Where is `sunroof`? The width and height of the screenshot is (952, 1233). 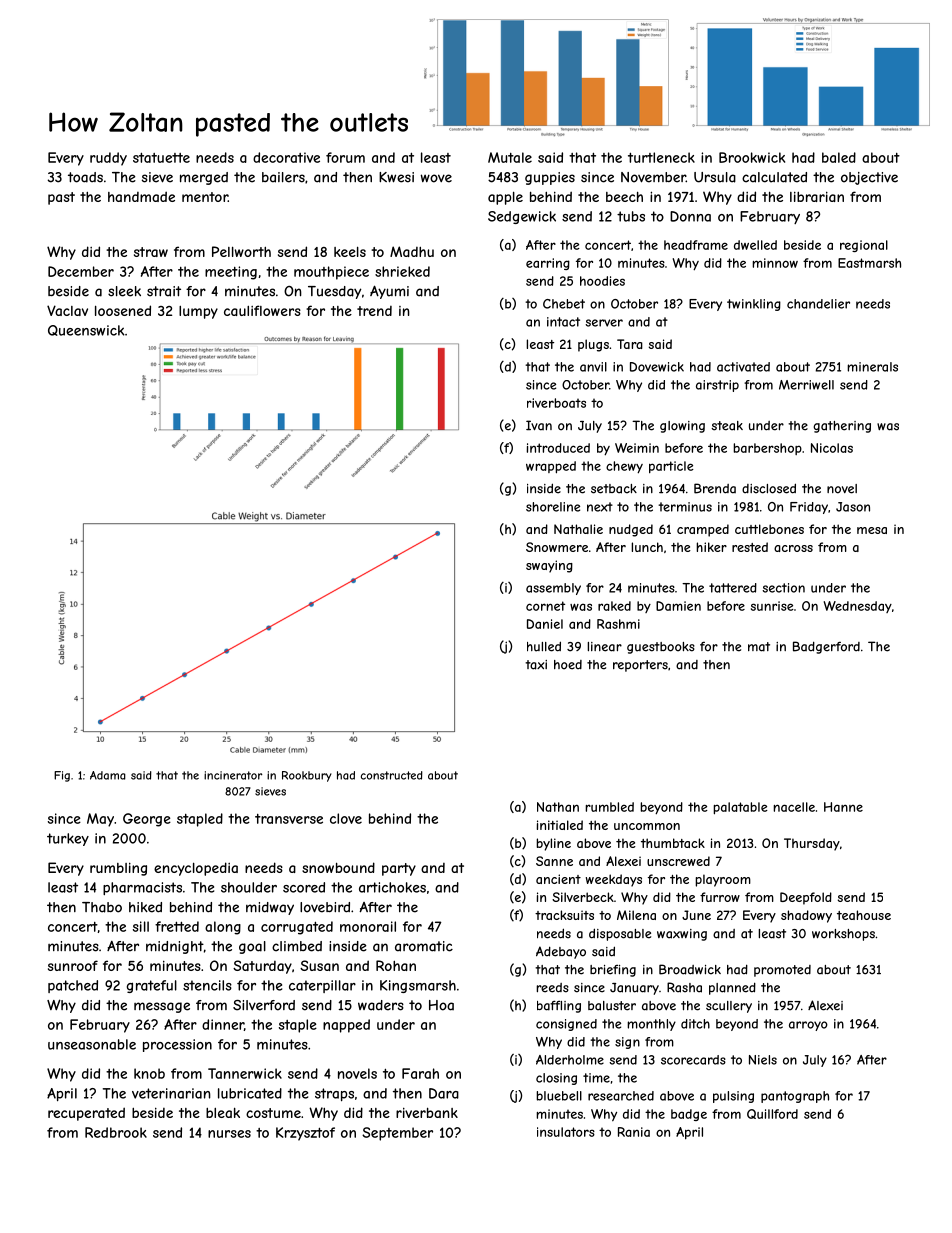 sunroof is located at coordinates (73, 965).
